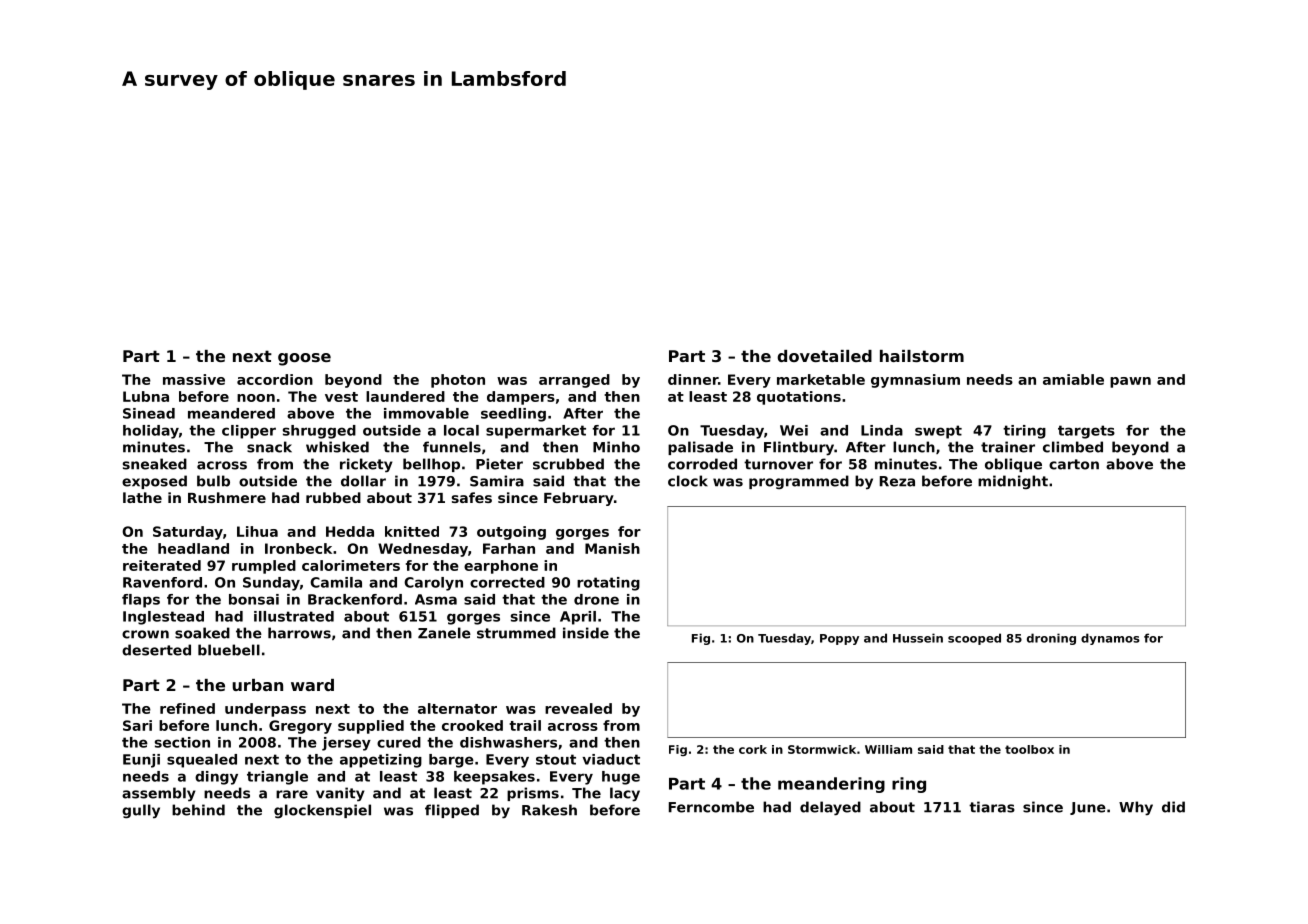  What do you see at coordinates (578, 708) in the image?
I see `revealed` at bounding box center [578, 708].
